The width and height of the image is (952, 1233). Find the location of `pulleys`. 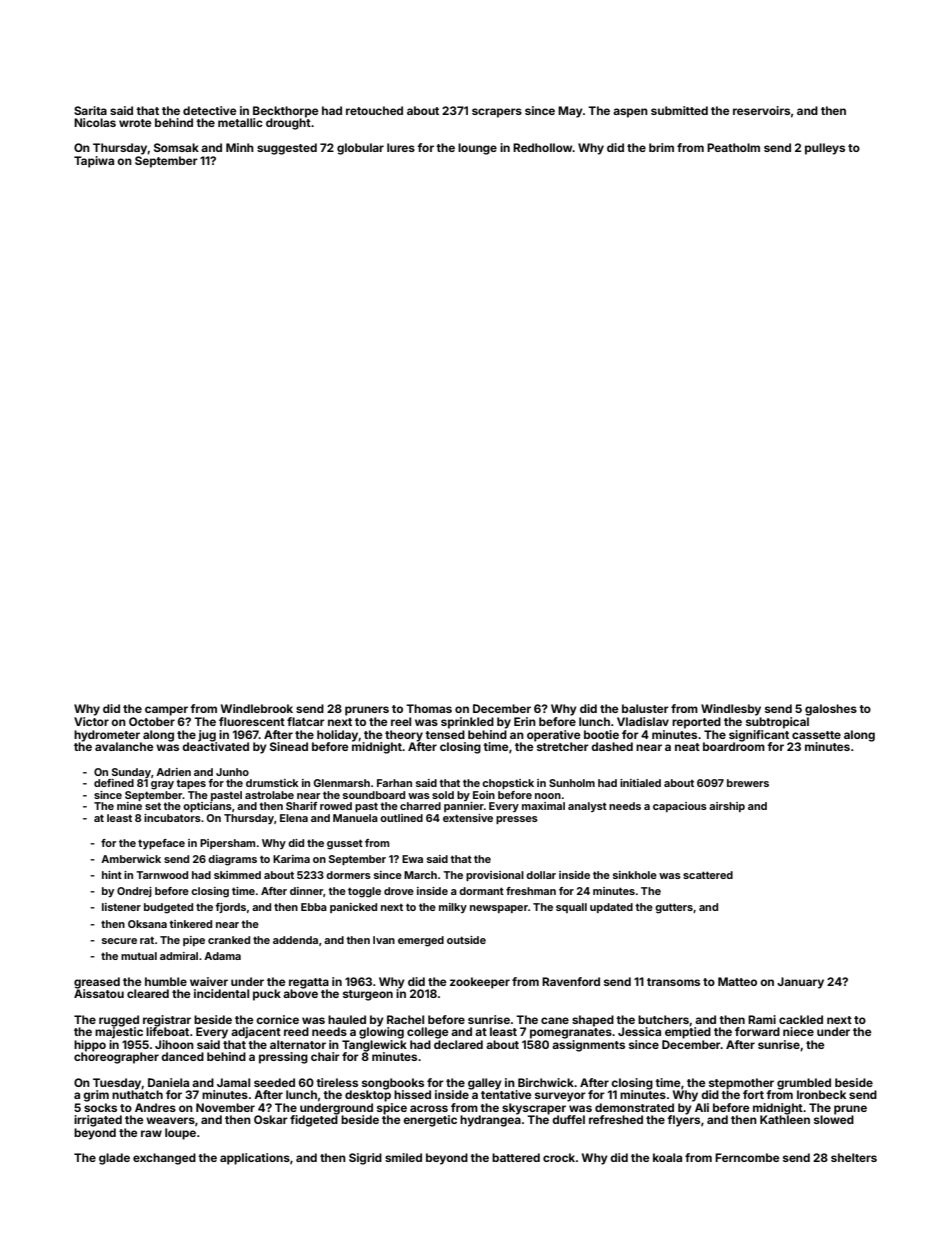

pulleys is located at coordinates (825, 149).
